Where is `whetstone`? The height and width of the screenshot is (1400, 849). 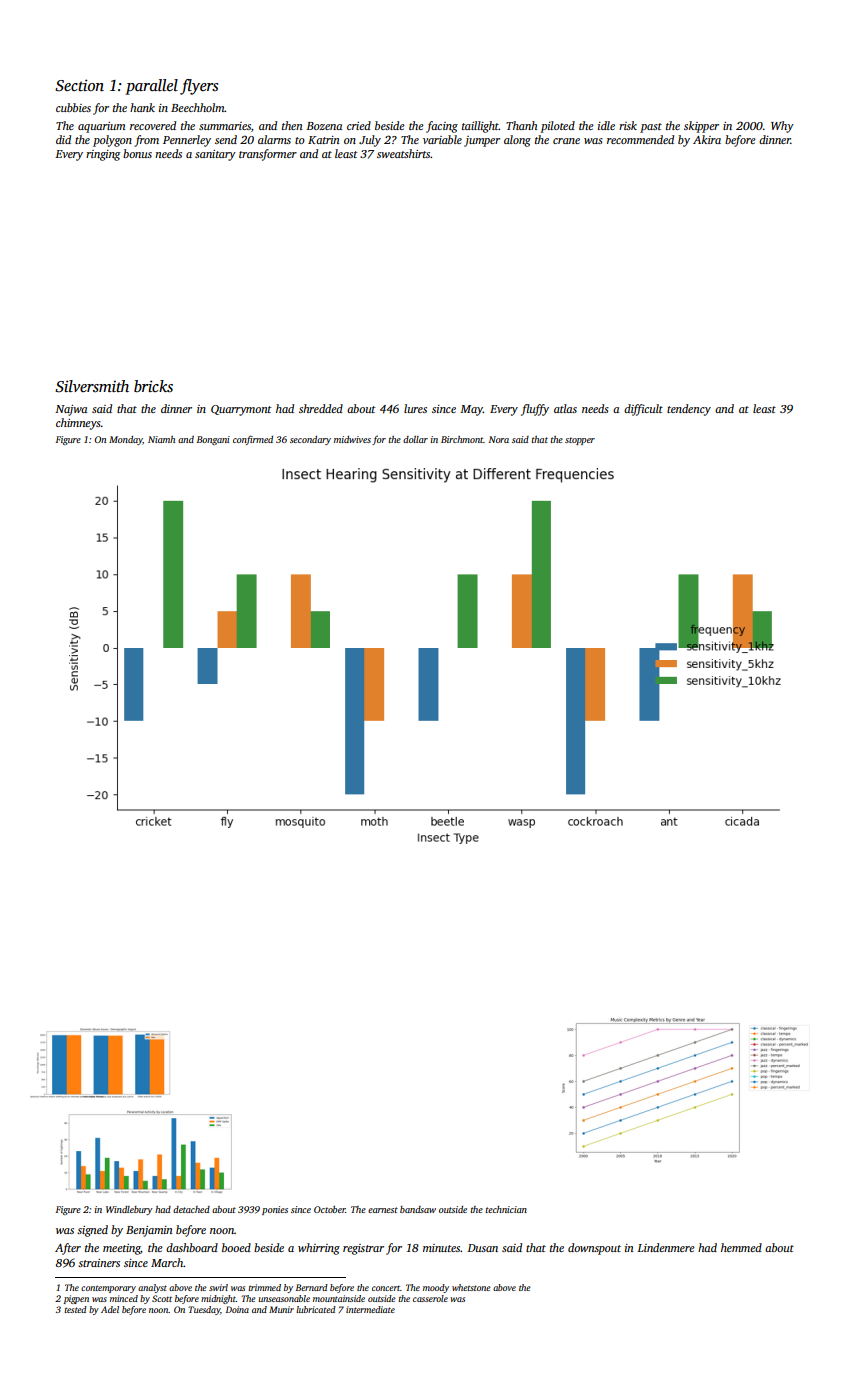 whetstone is located at coordinates (471, 1287).
